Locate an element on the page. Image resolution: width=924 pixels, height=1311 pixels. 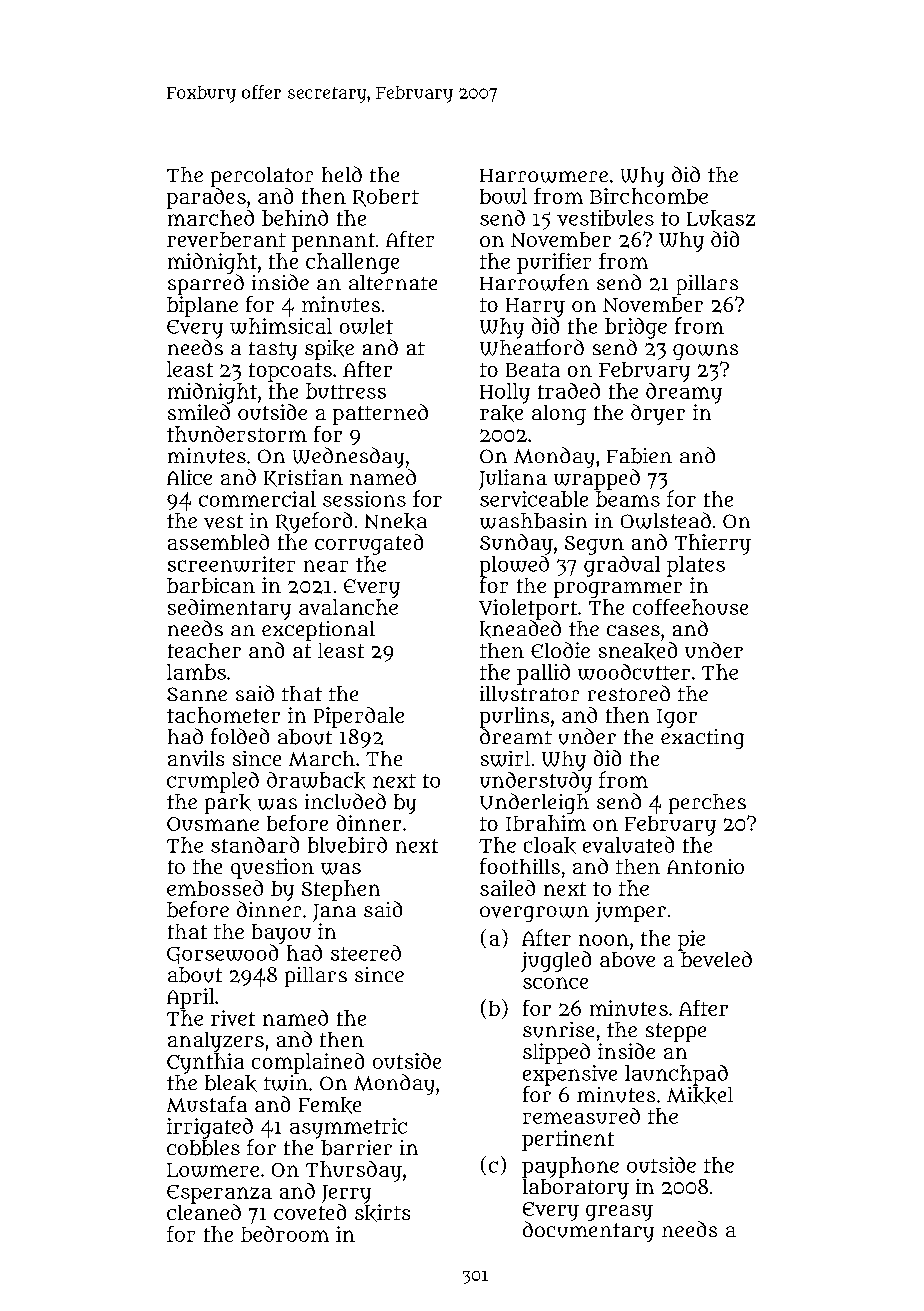
spike is located at coordinates (329, 350).
